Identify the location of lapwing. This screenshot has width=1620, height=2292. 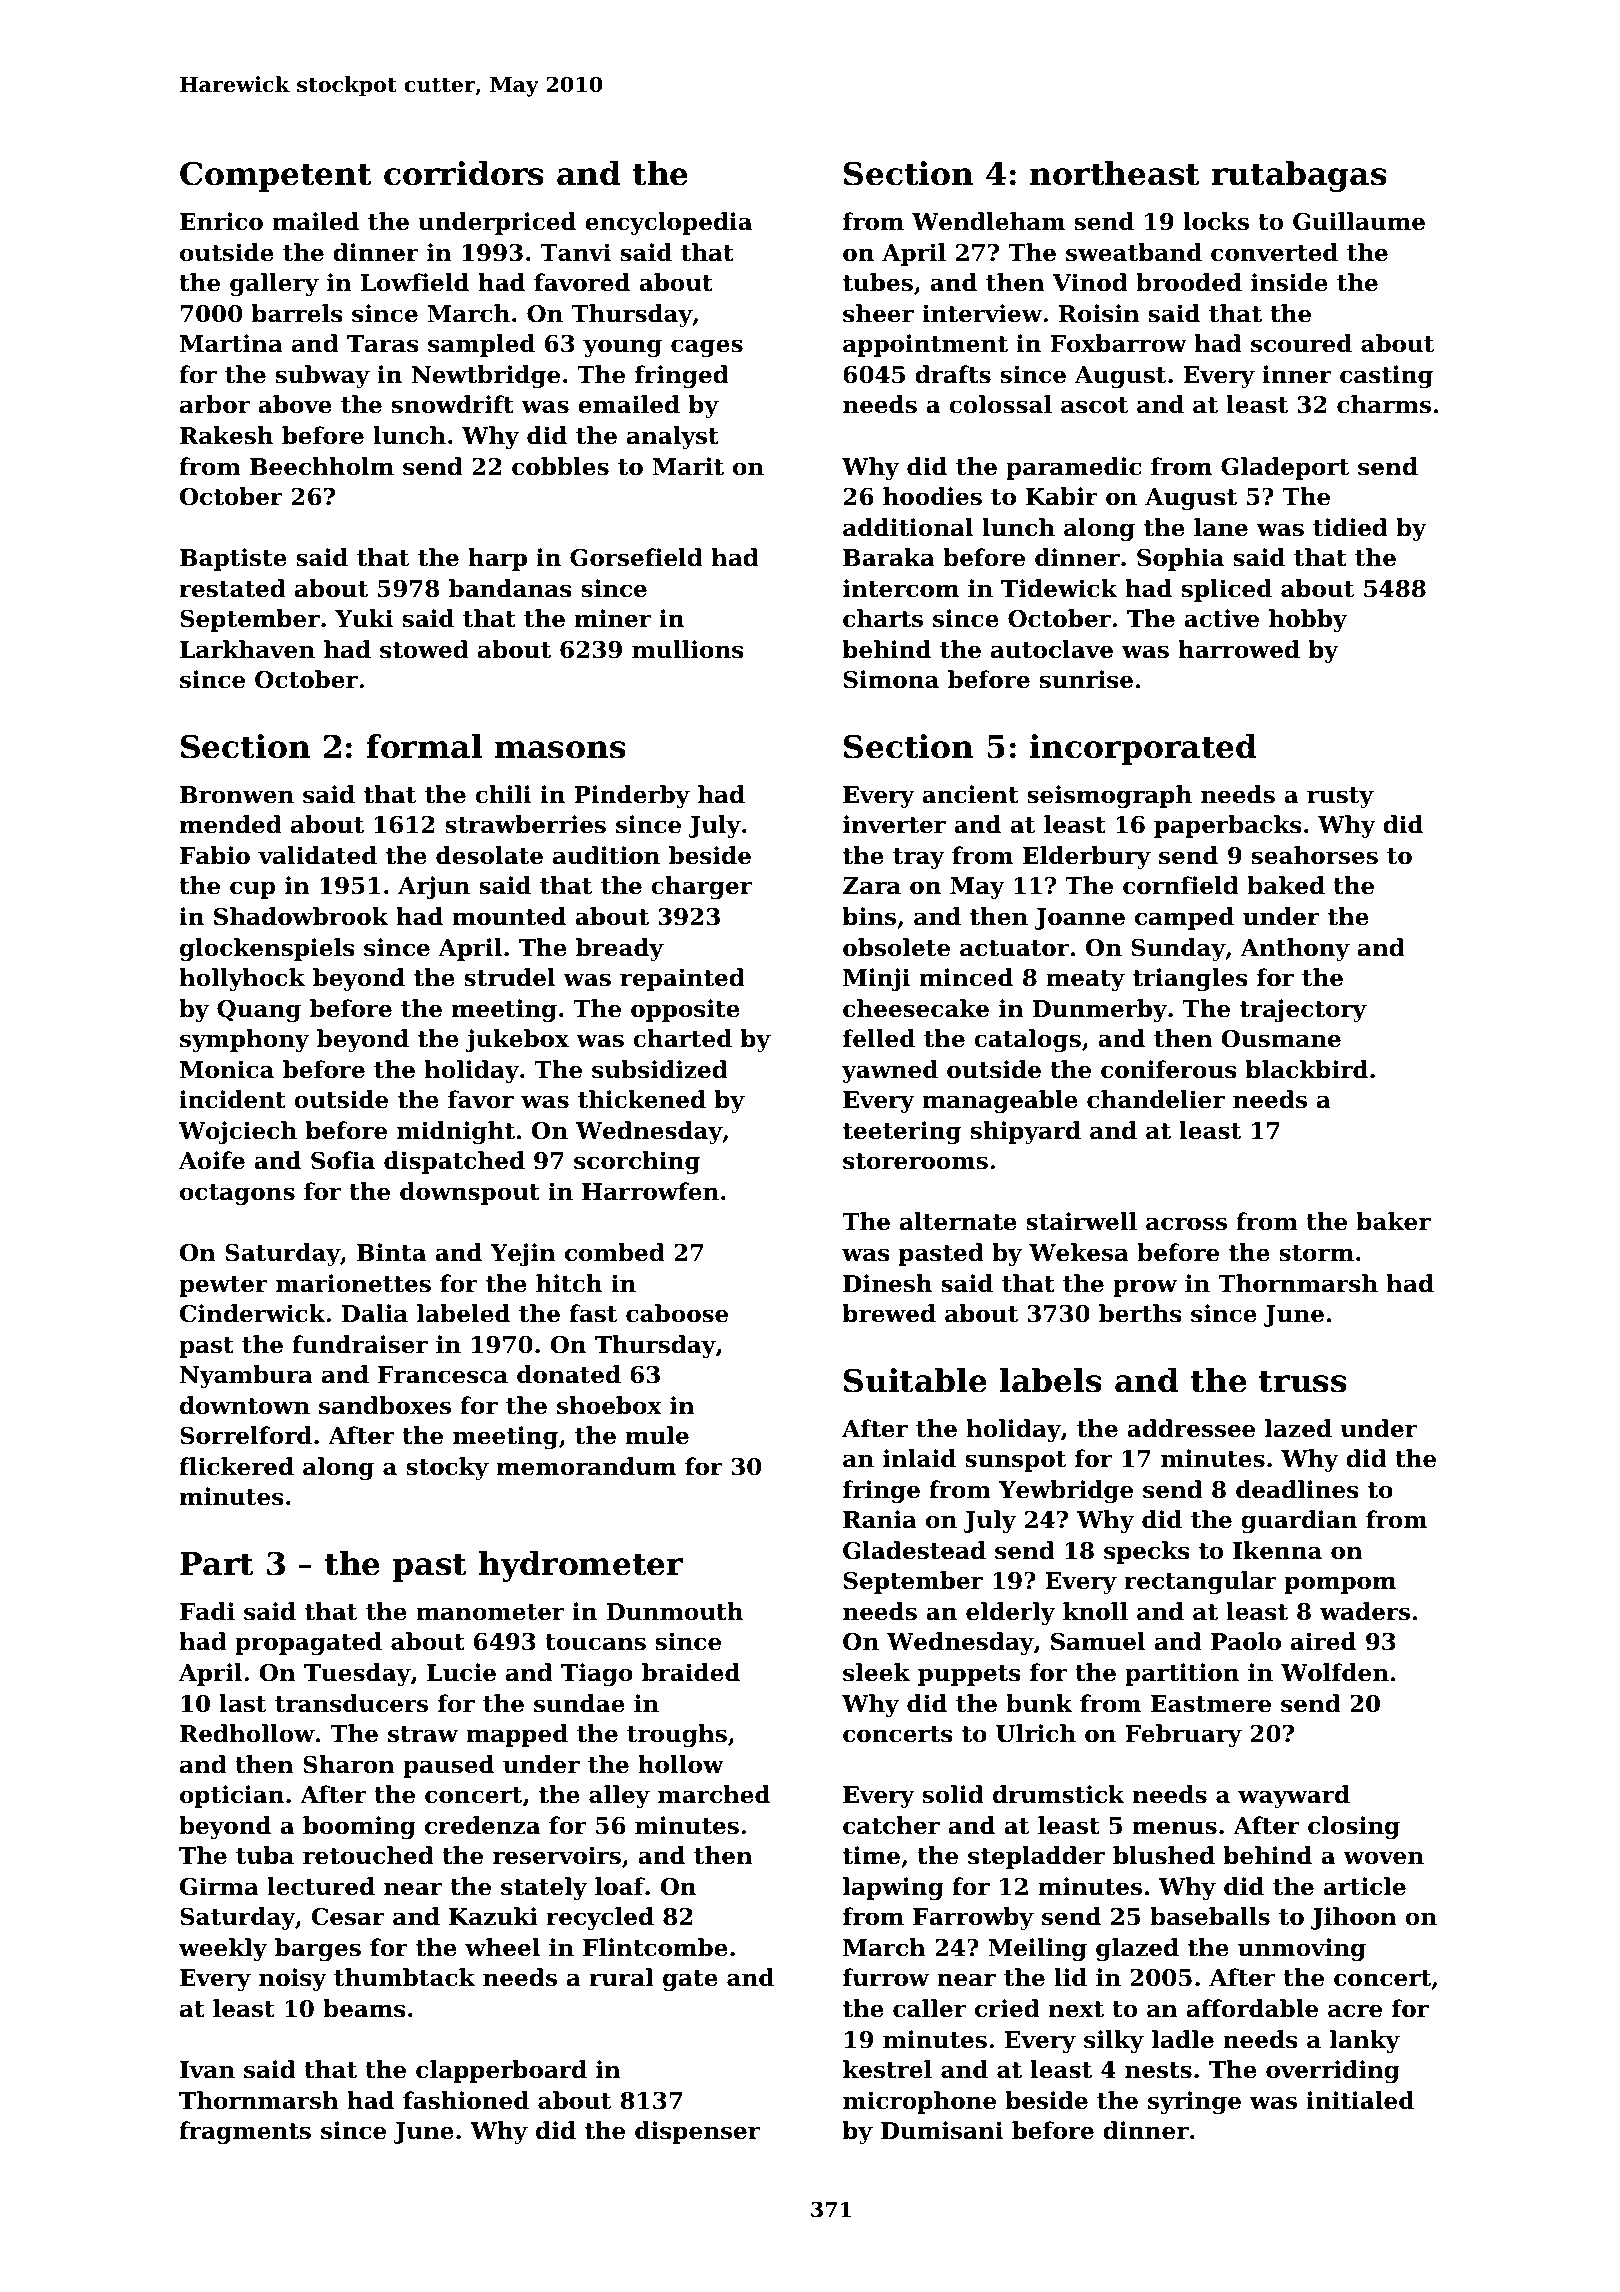
(893, 1888).
